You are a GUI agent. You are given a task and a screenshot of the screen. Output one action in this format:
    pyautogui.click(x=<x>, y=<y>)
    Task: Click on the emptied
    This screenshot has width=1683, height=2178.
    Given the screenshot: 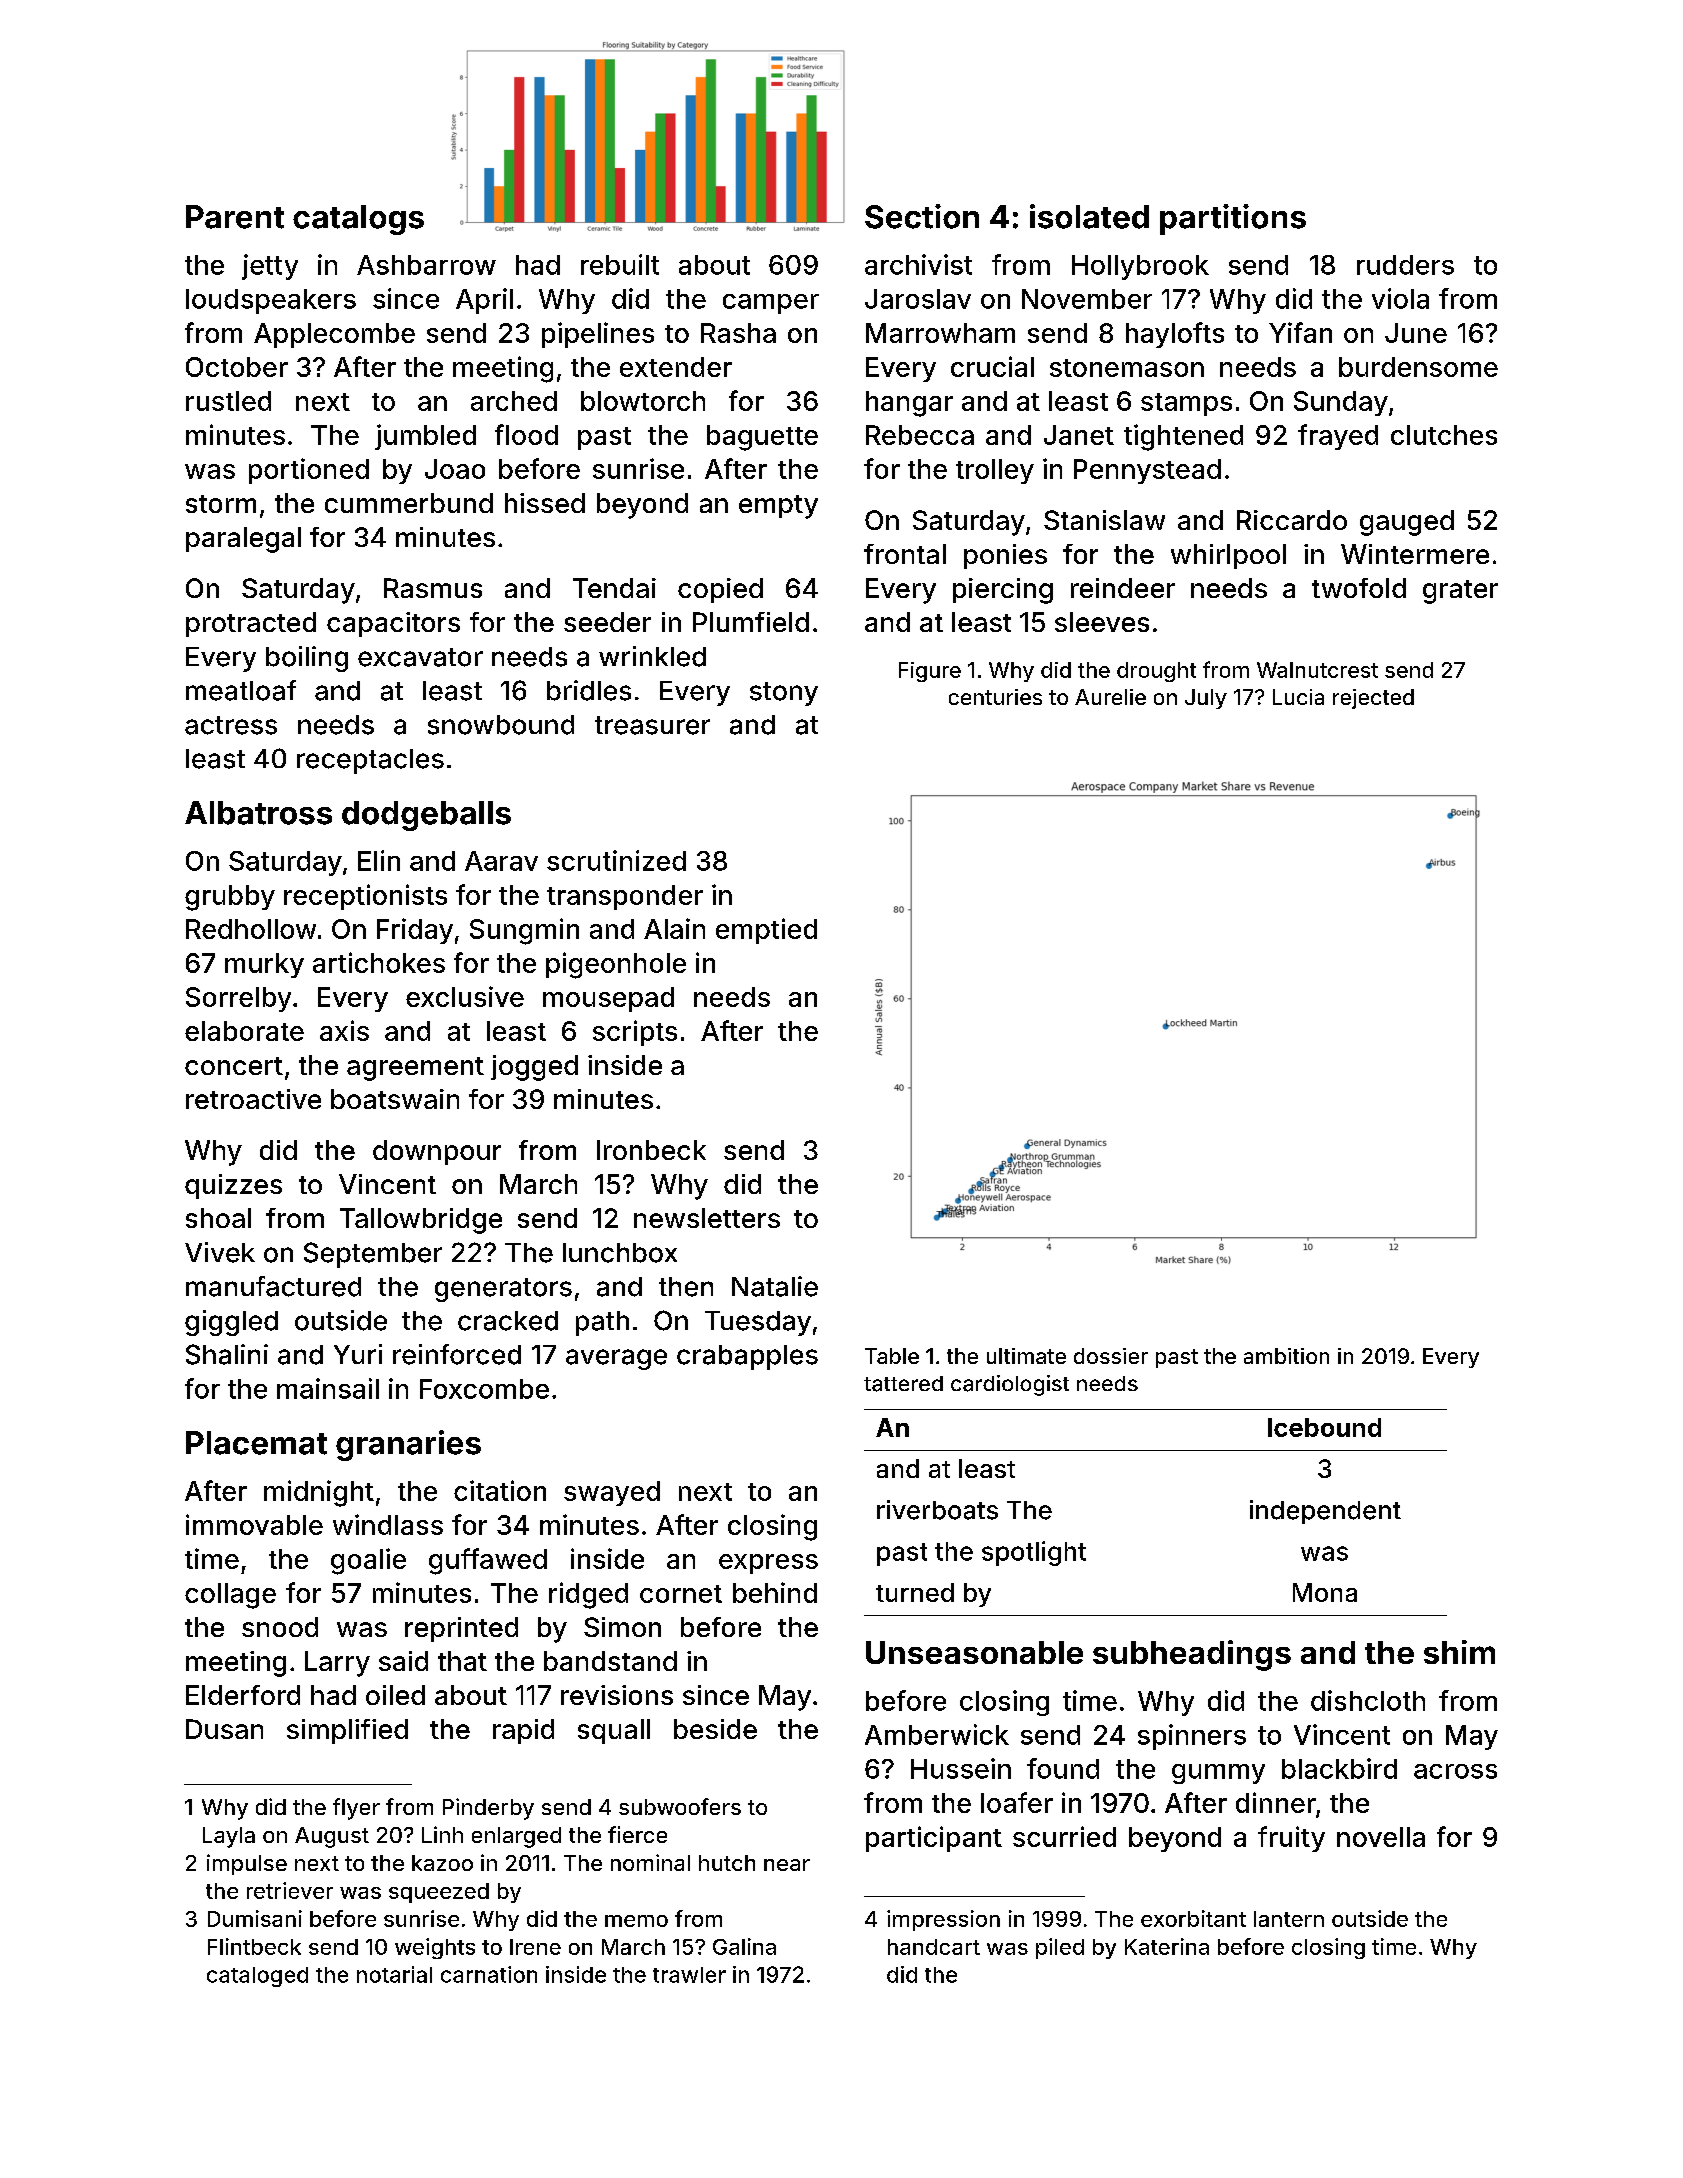 What is the action you would take?
    pyautogui.click(x=766, y=931)
